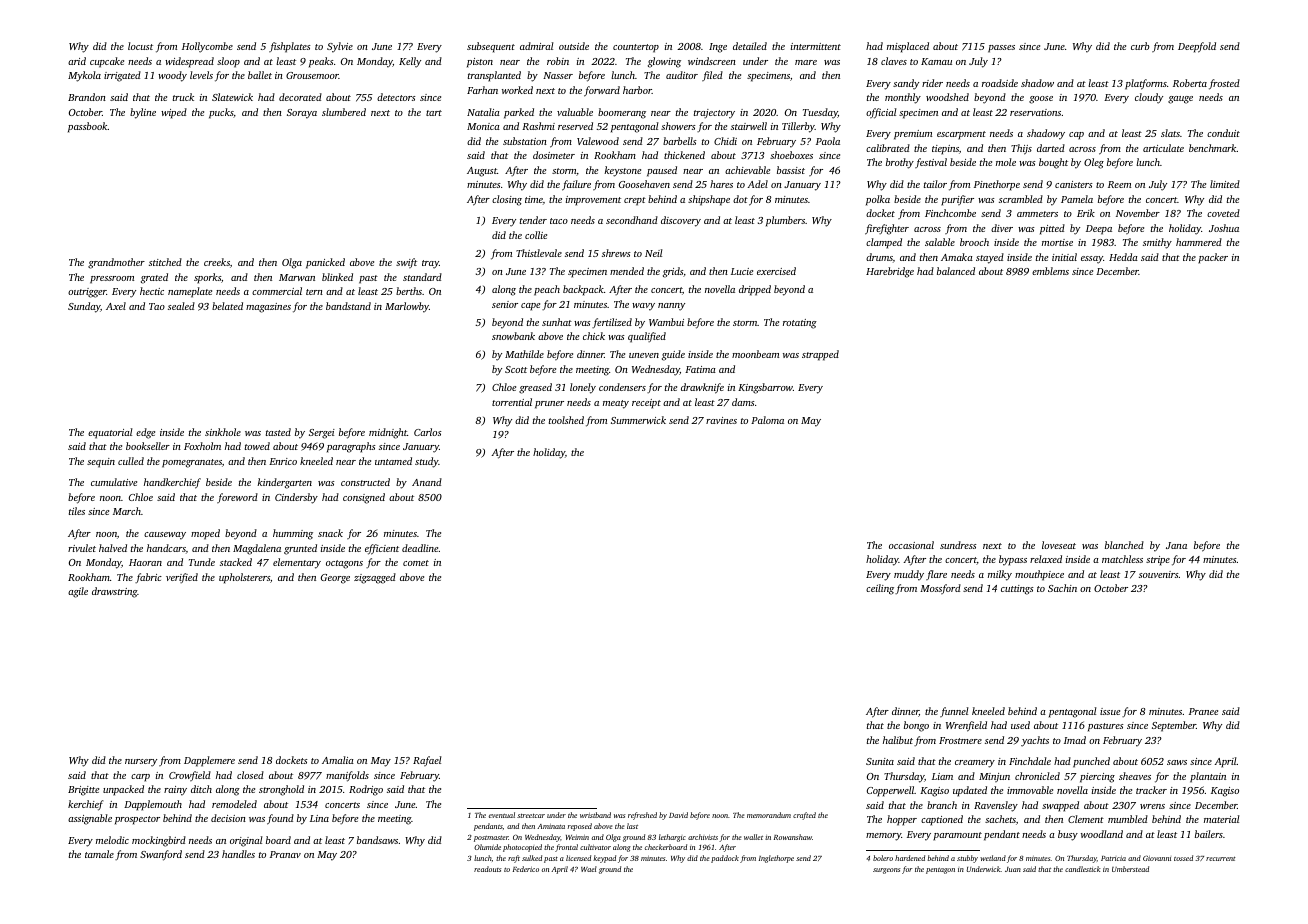 Image resolution: width=1308 pixels, height=924 pixels. What do you see at coordinates (1224, 228) in the image?
I see `Joshua` at bounding box center [1224, 228].
